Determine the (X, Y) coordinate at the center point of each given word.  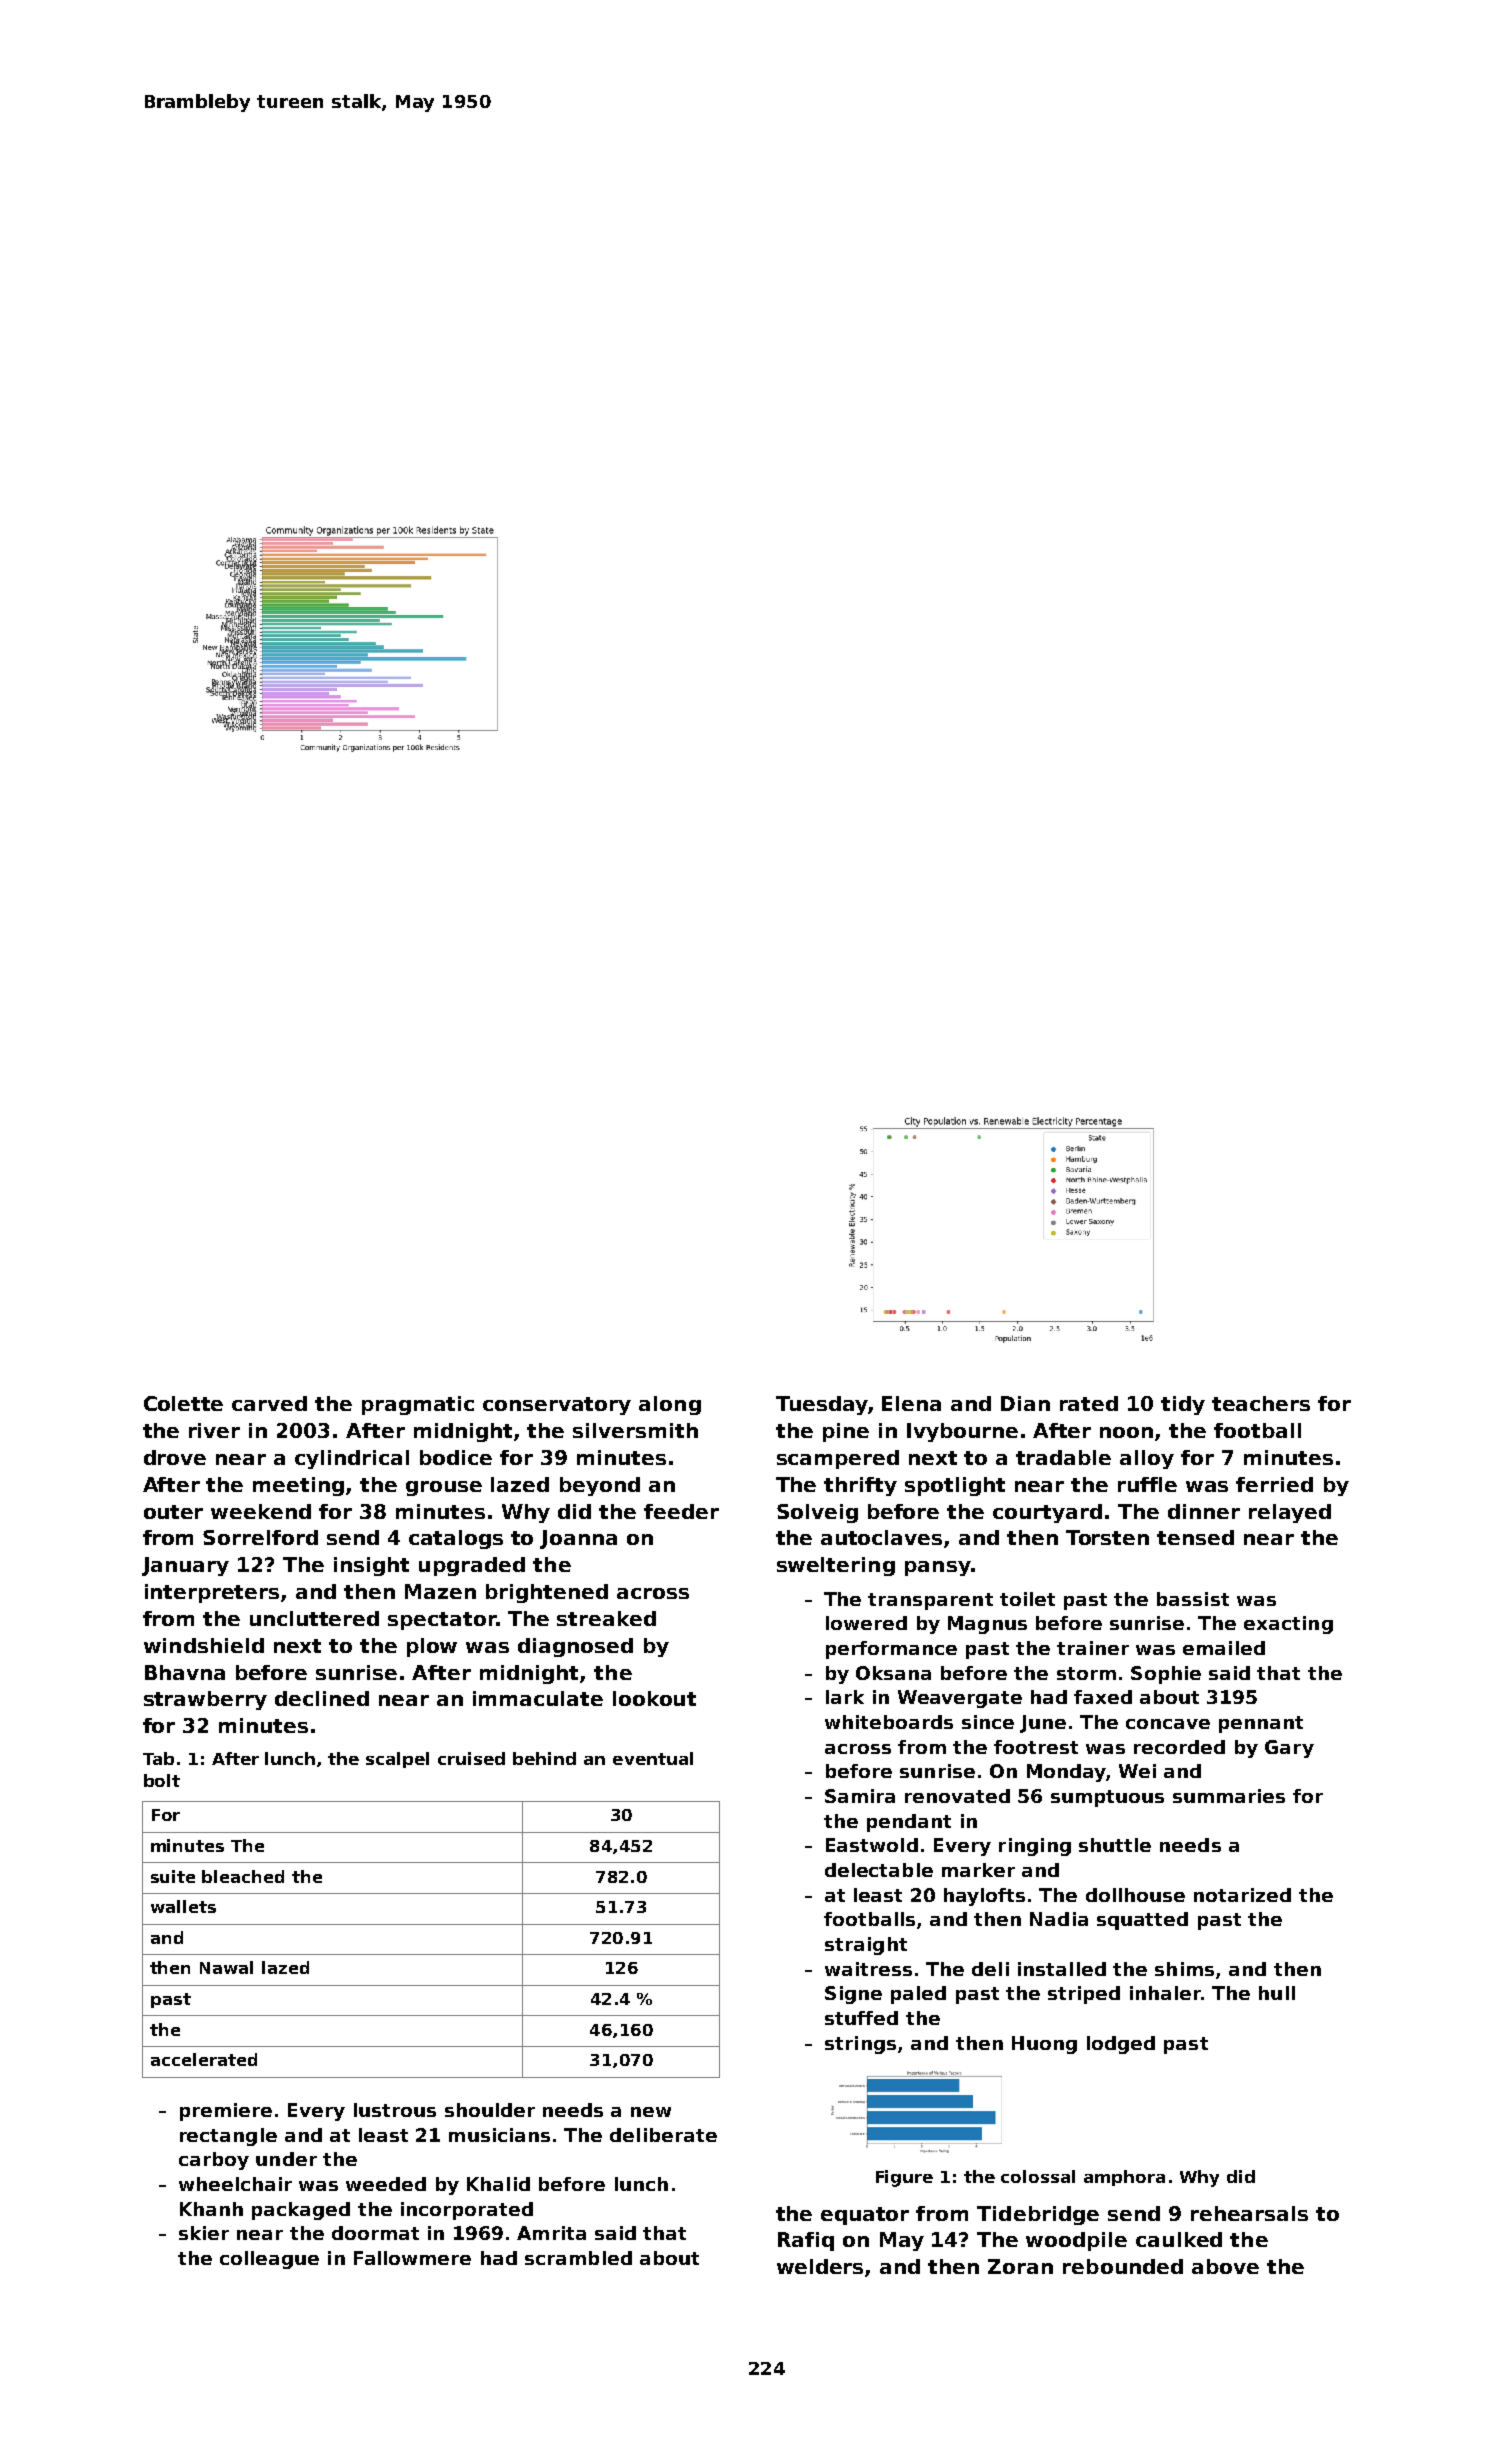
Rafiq (806, 2241)
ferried (1274, 1484)
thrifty (860, 1486)
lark (845, 1697)
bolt (162, 1780)
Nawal (226, 1967)
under (286, 2159)
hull (1277, 1993)
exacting (1288, 1625)
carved (269, 1403)
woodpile (1076, 2241)
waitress (868, 1969)
